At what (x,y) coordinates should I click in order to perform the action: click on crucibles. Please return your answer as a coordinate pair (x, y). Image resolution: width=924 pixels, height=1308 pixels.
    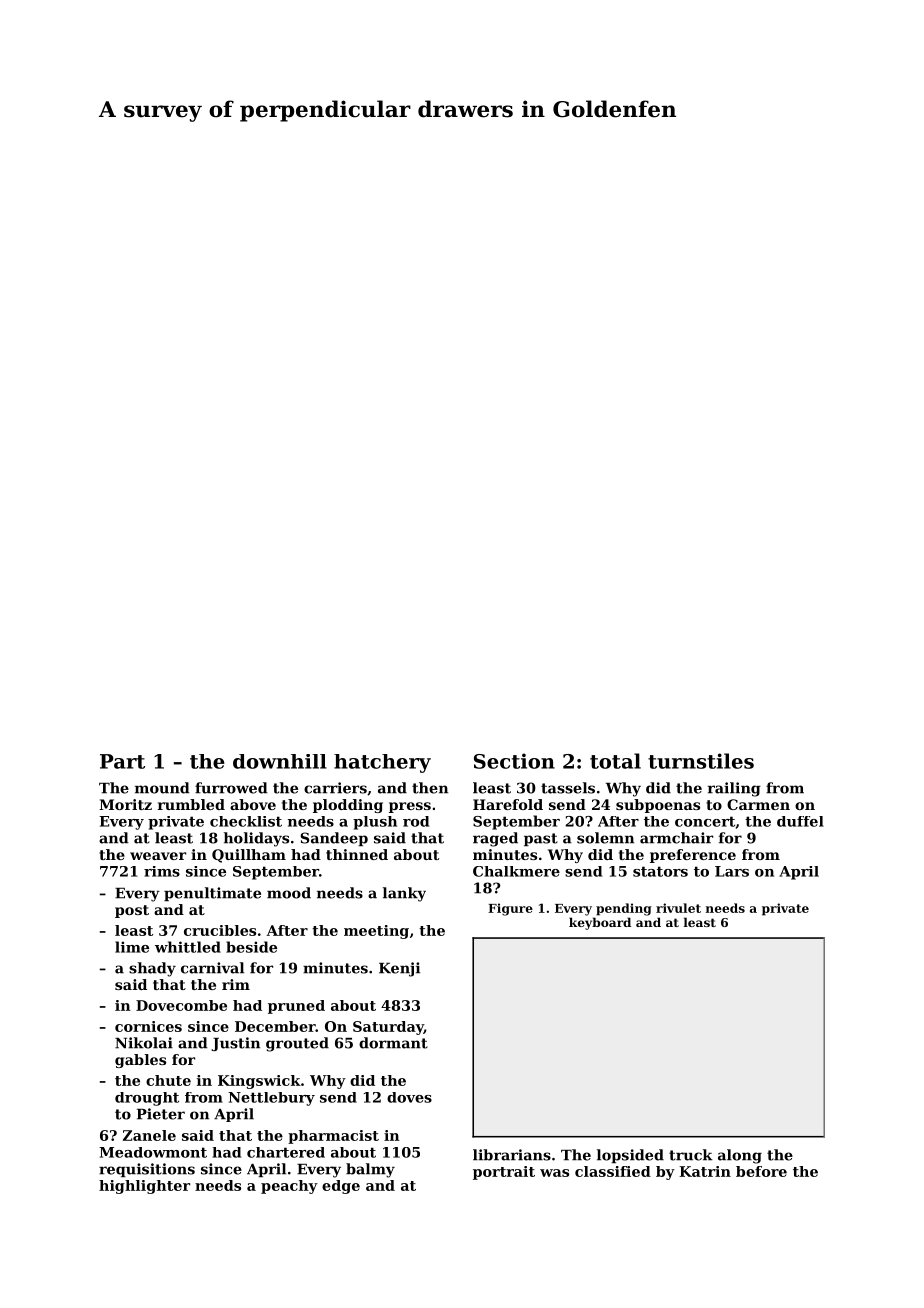
    Looking at the image, I should click on (220, 930).
